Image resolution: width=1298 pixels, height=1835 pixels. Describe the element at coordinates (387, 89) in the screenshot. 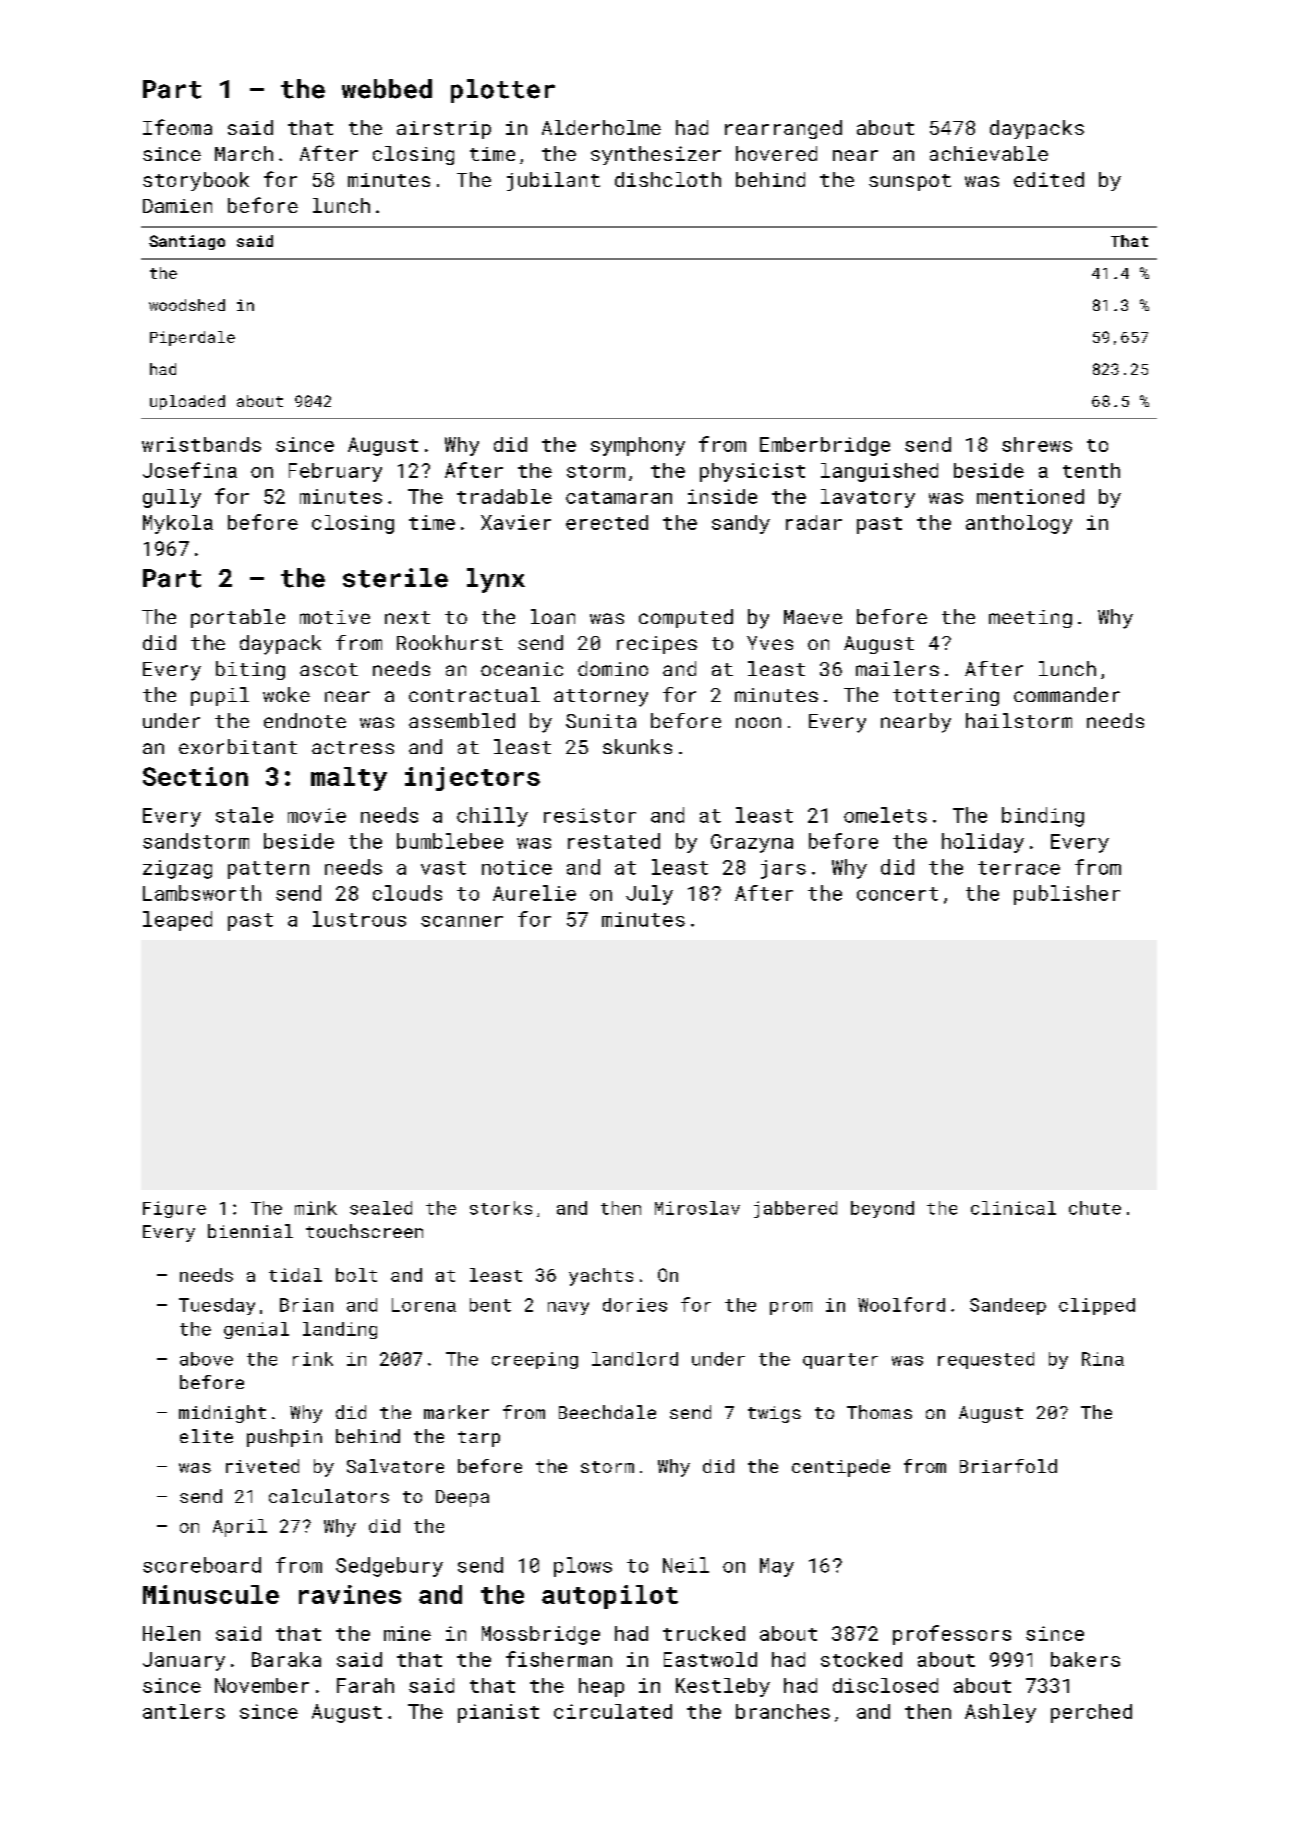

I see `webbed` at that location.
